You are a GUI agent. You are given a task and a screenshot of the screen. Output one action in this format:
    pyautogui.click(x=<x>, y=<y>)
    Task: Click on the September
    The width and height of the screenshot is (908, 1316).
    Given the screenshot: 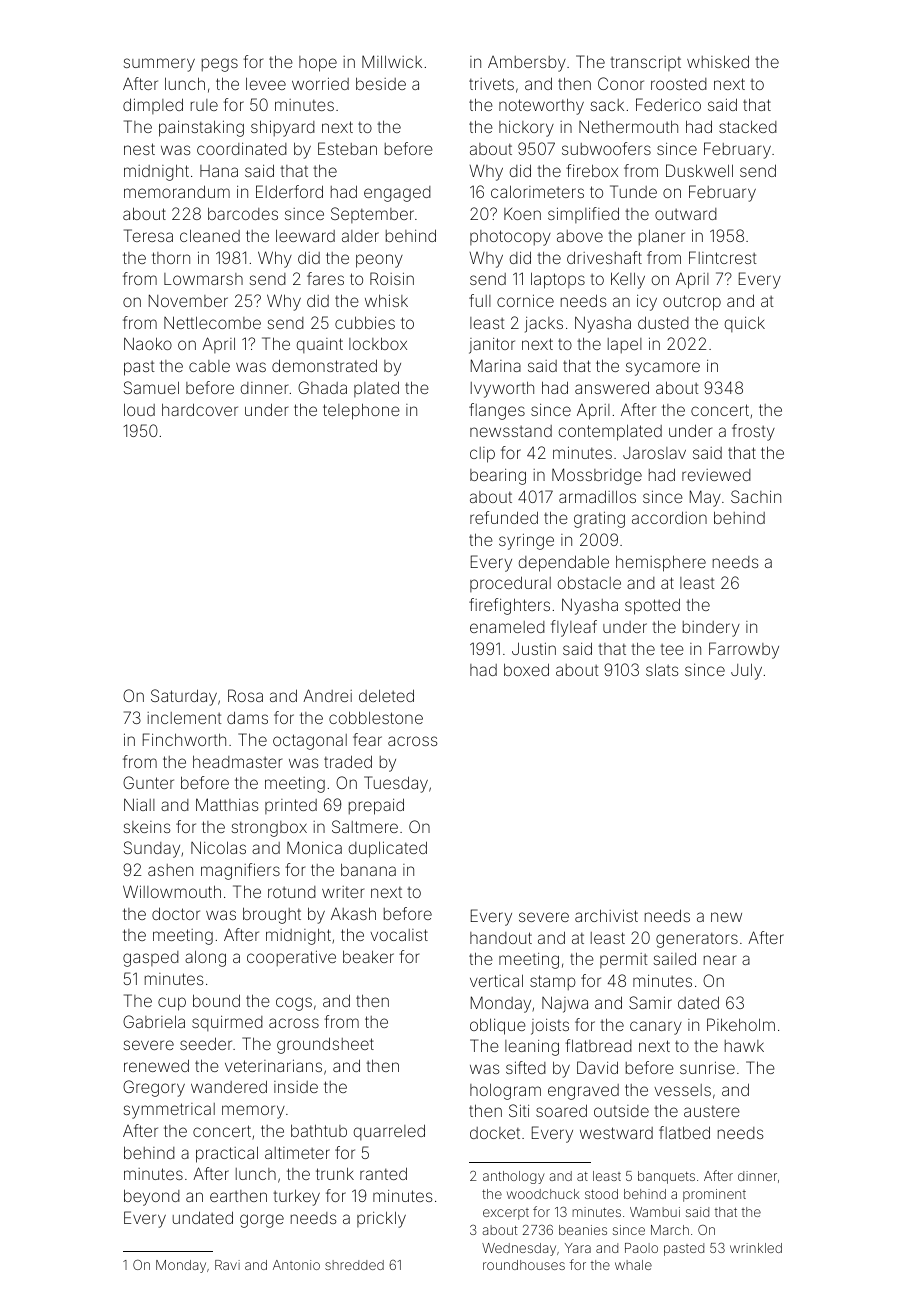 What is the action you would take?
    pyautogui.click(x=372, y=215)
